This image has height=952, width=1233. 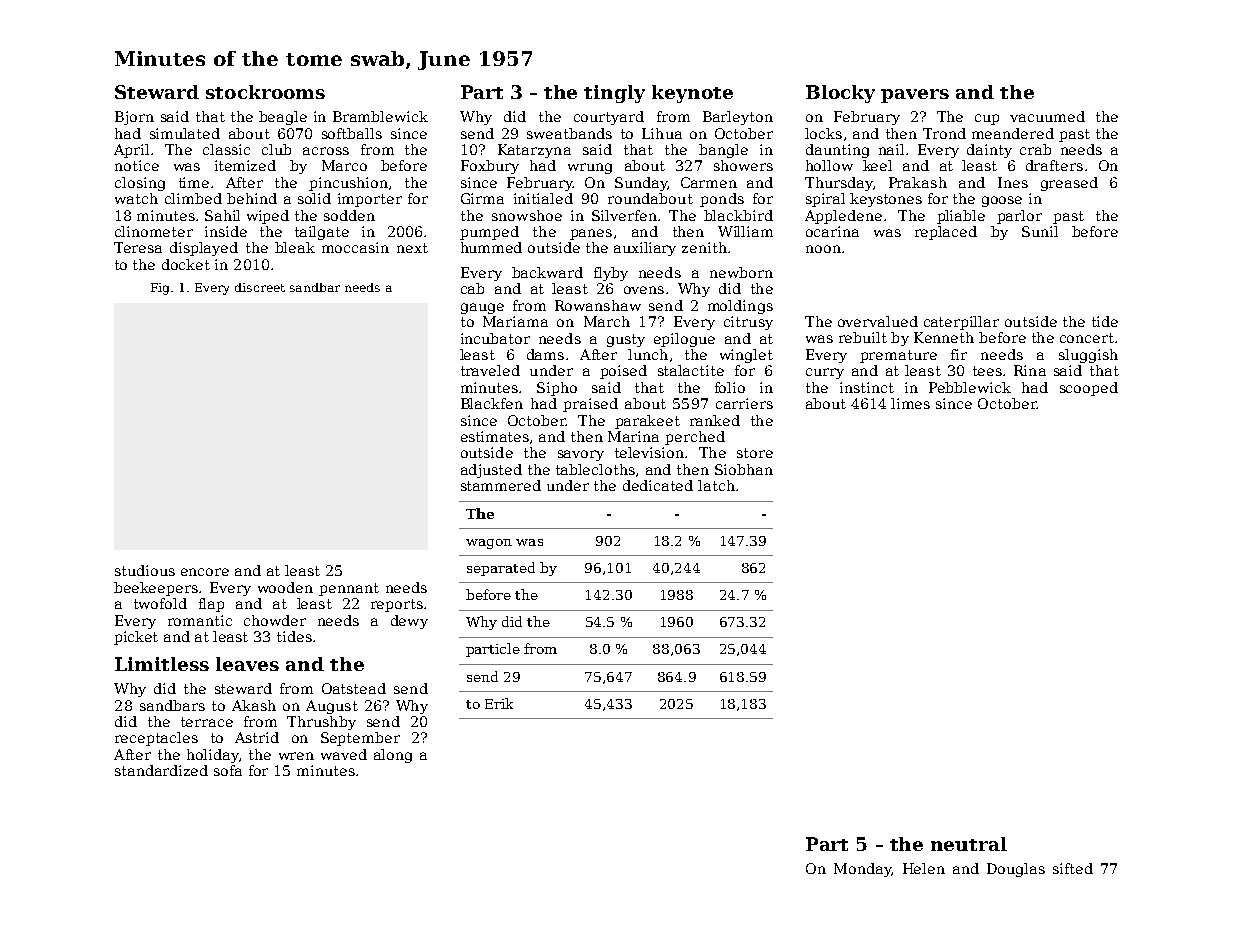 I want to click on scooped, so click(x=1089, y=389).
